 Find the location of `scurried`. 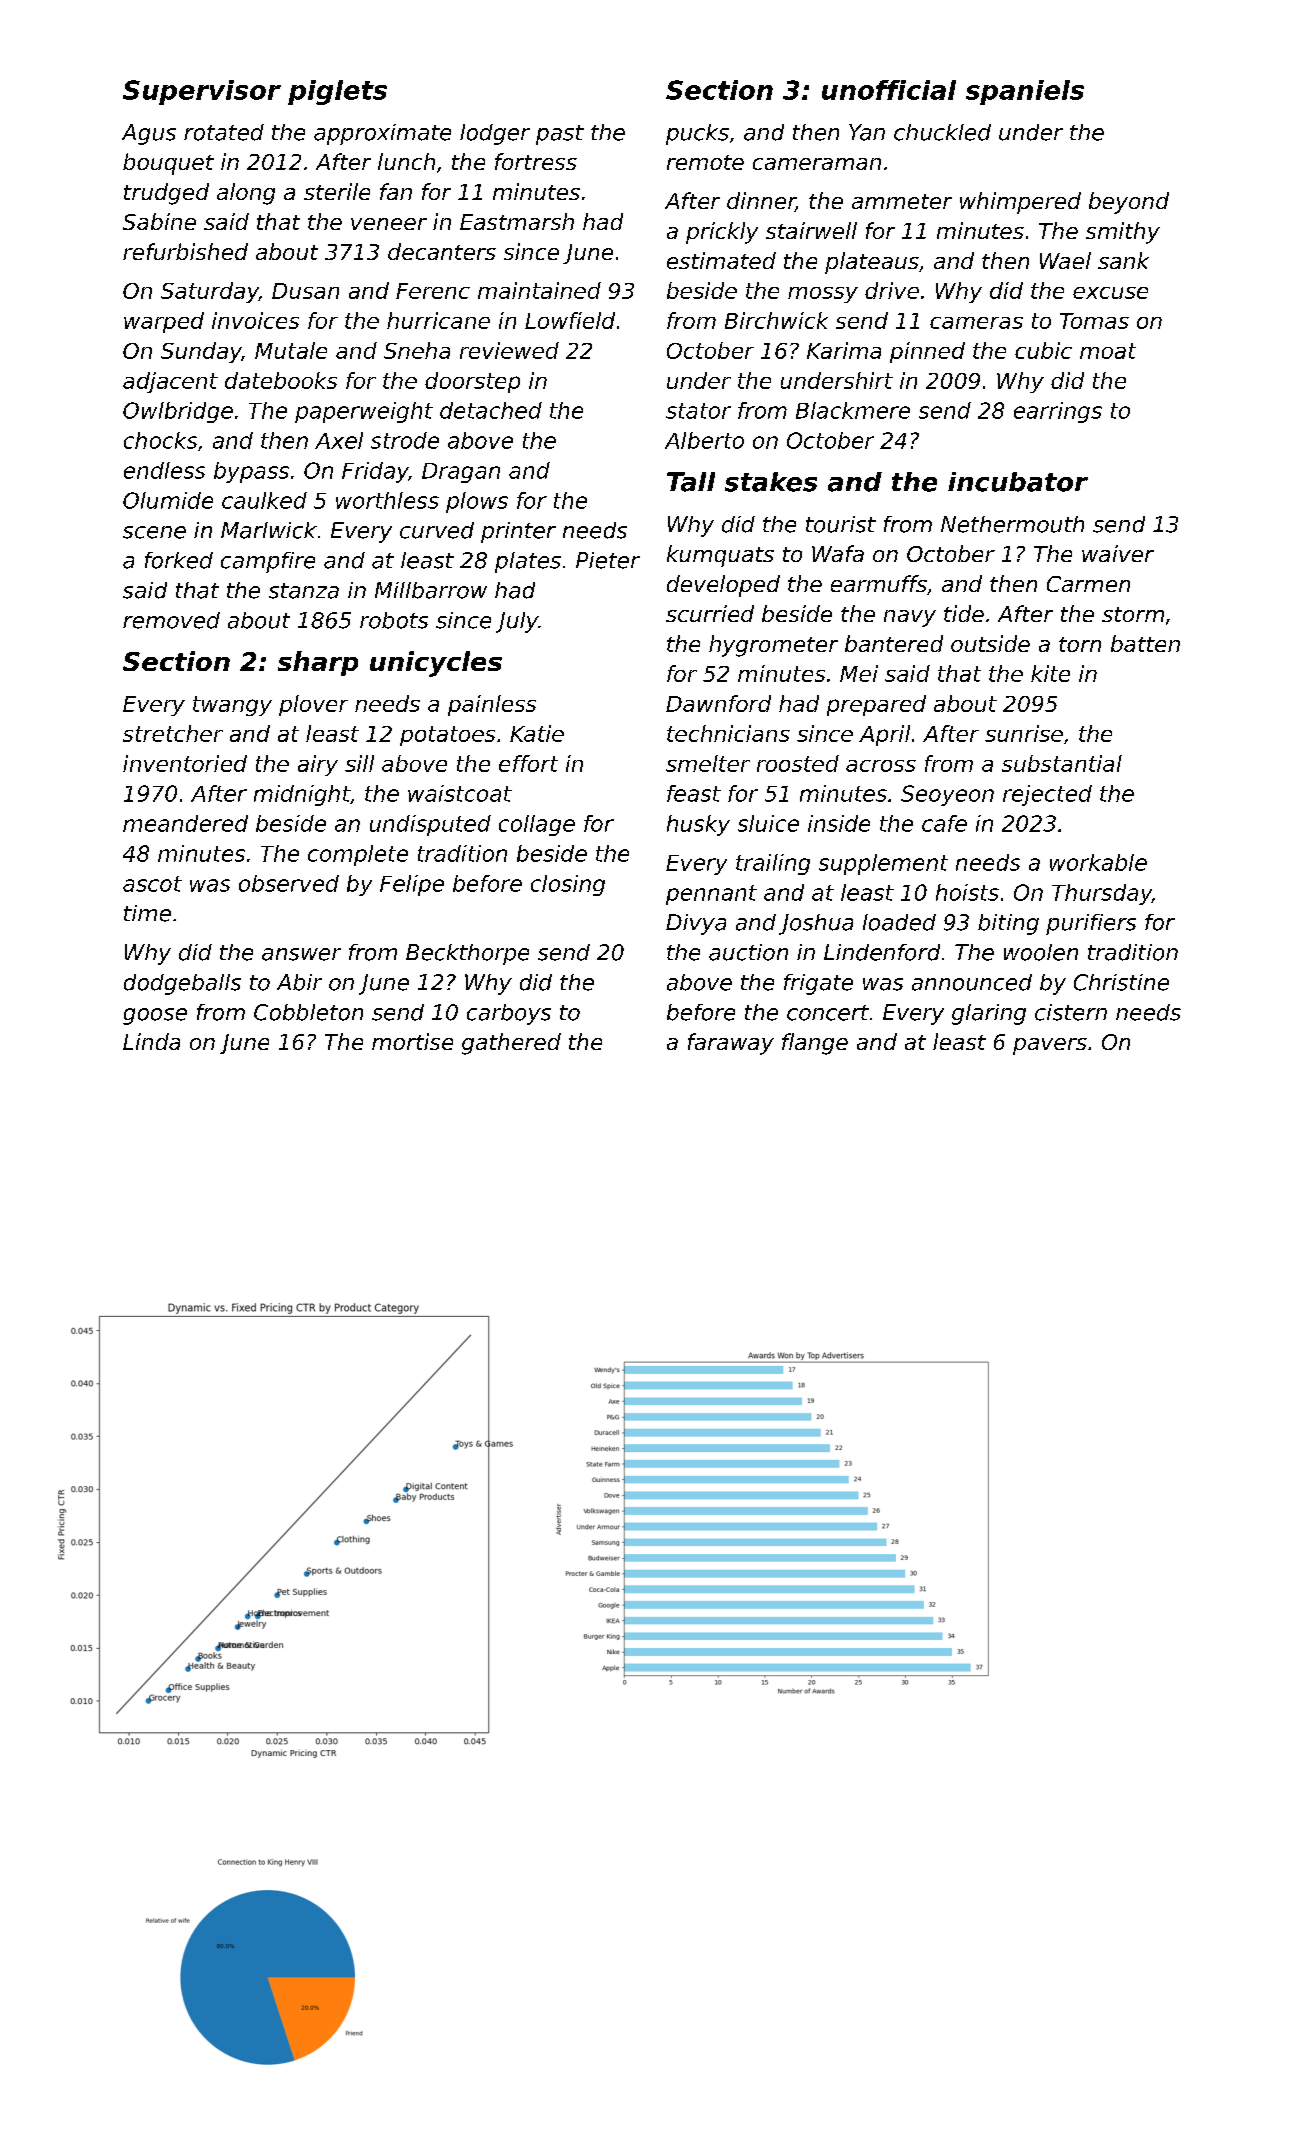

scurried is located at coordinates (710, 613).
